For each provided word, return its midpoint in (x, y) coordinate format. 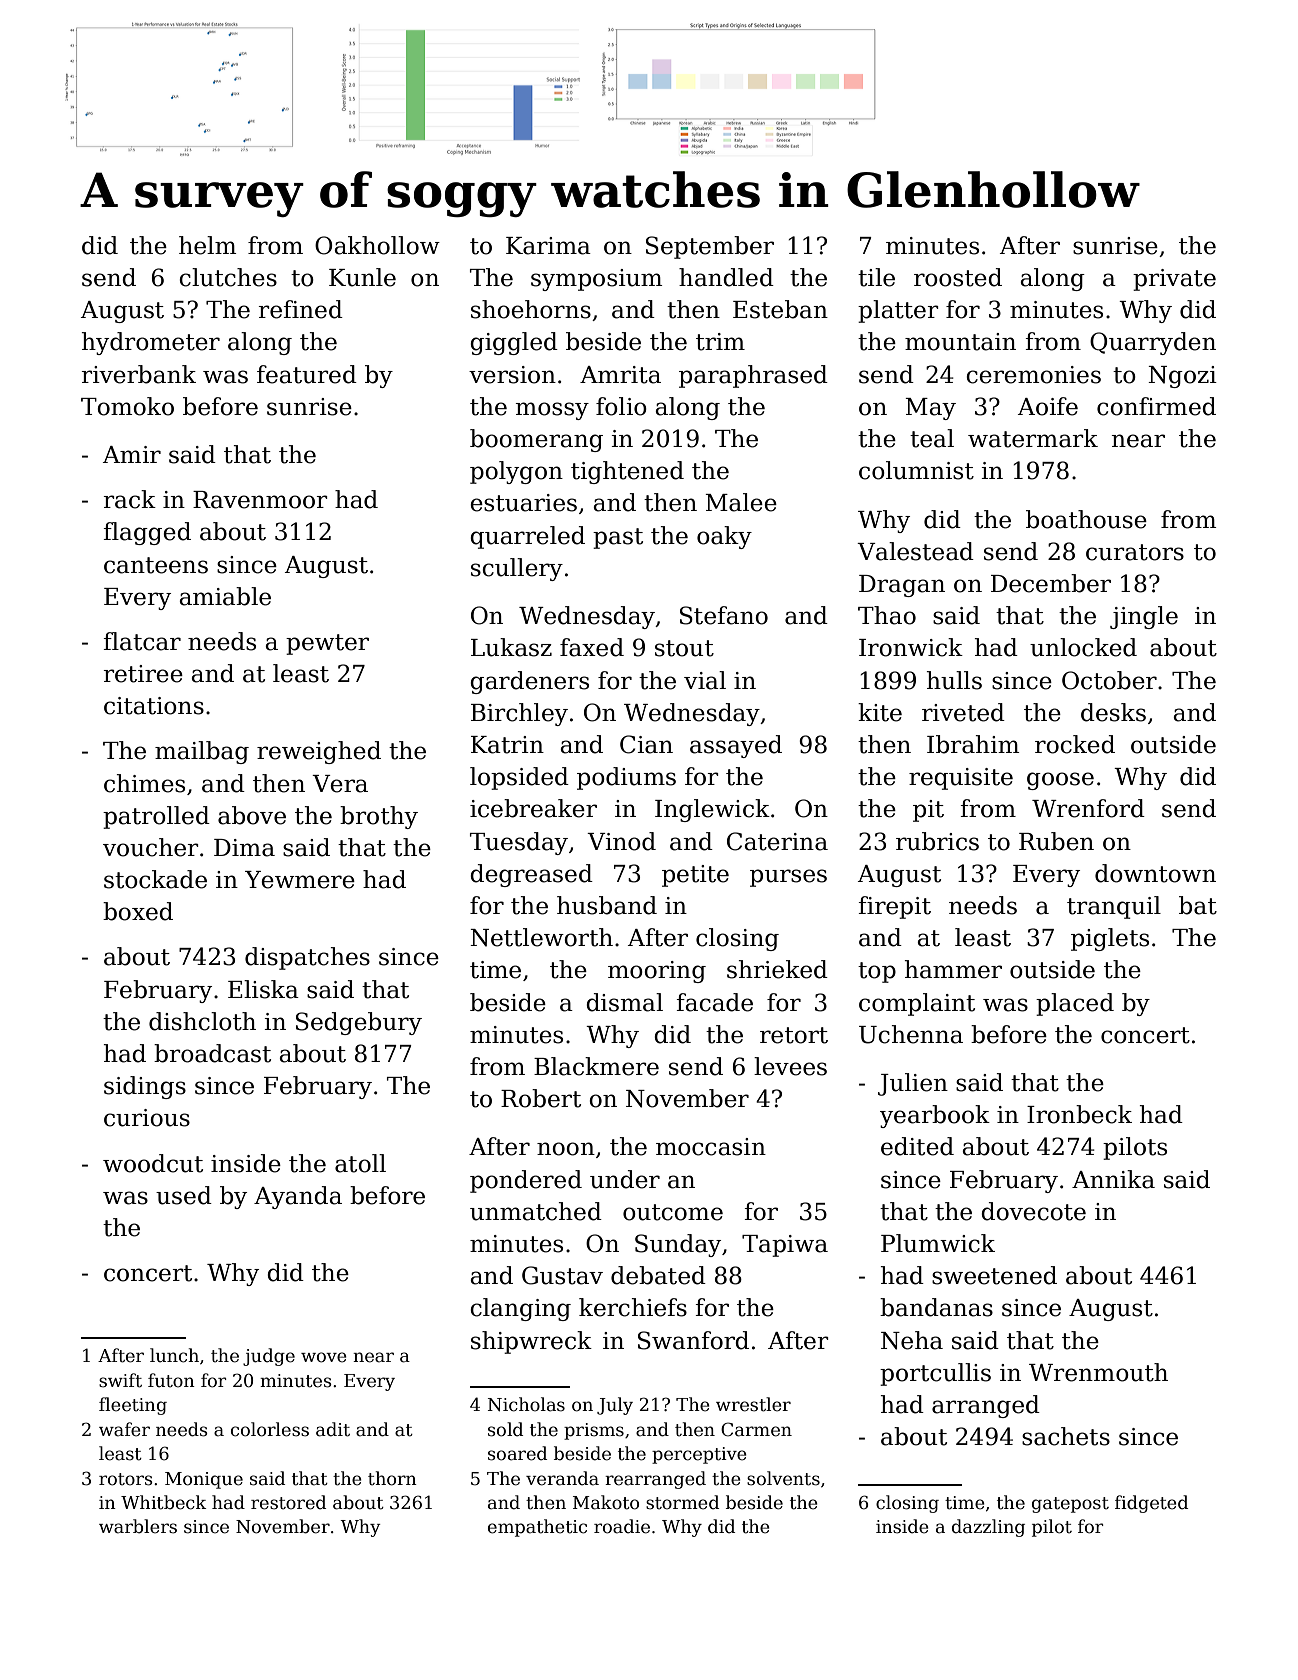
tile (876, 277)
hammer (953, 969)
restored (288, 1502)
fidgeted (1151, 1504)
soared (517, 1453)
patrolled (156, 817)
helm (208, 245)
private (1174, 280)
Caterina (777, 841)
